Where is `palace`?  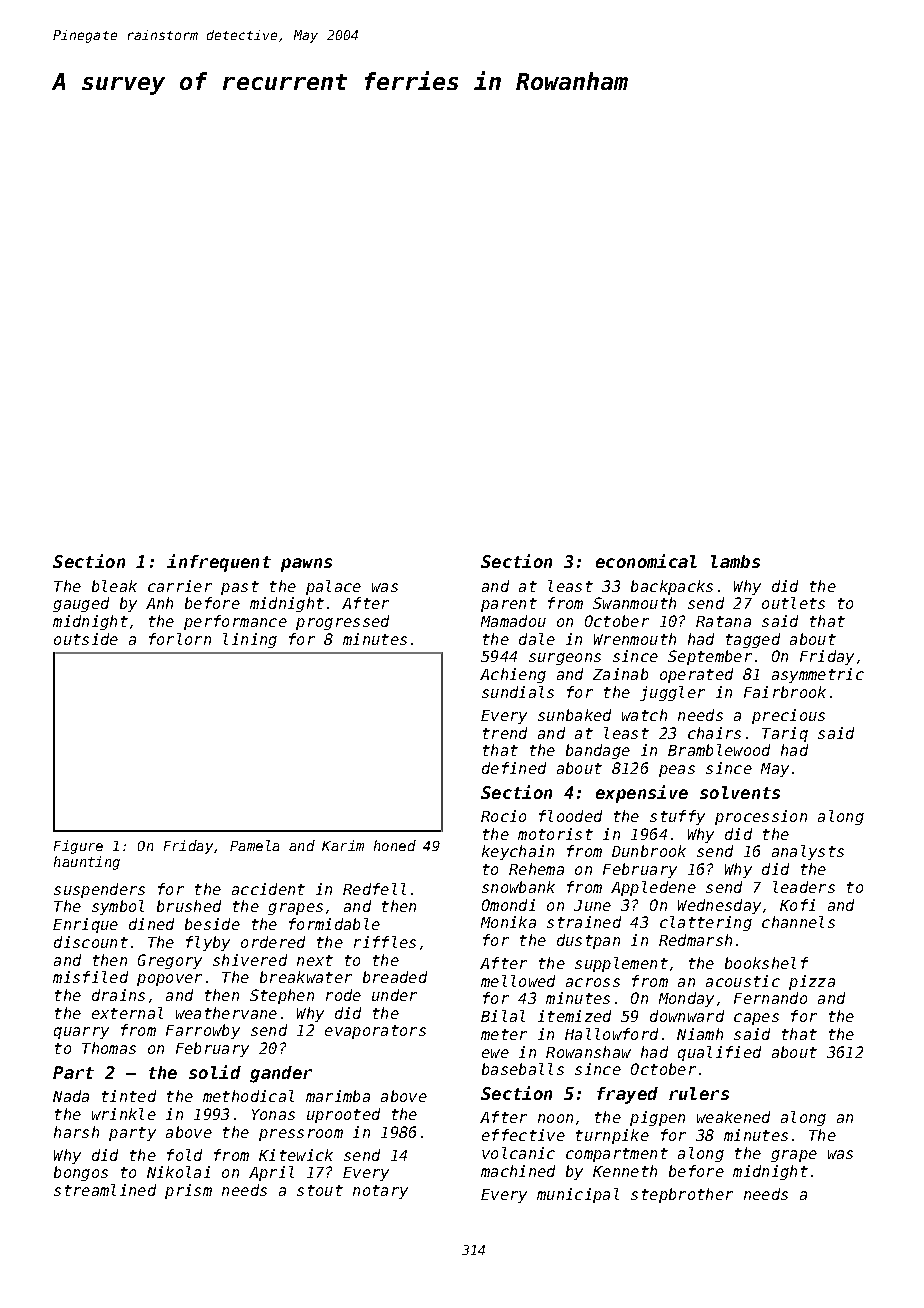 palace is located at coordinates (333, 587).
